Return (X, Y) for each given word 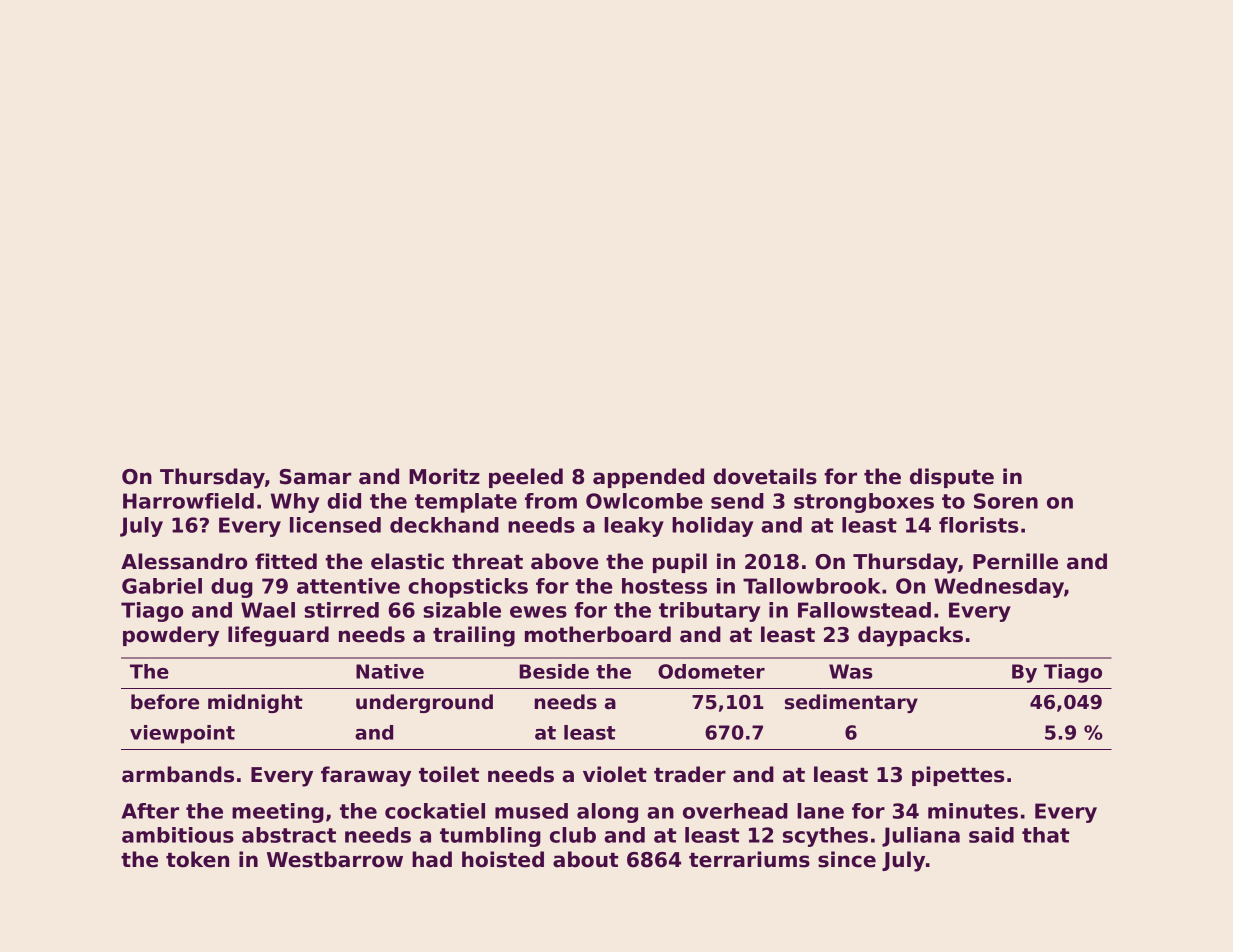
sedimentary (851, 703)
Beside (554, 671)
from (551, 501)
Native (390, 671)
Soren (1006, 501)
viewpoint (182, 734)
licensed (335, 525)
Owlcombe (644, 501)
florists (978, 525)
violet (615, 774)
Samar (316, 477)
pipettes (958, 776)
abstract (289, 835)
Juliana (921, 837)
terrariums (749, 859)
